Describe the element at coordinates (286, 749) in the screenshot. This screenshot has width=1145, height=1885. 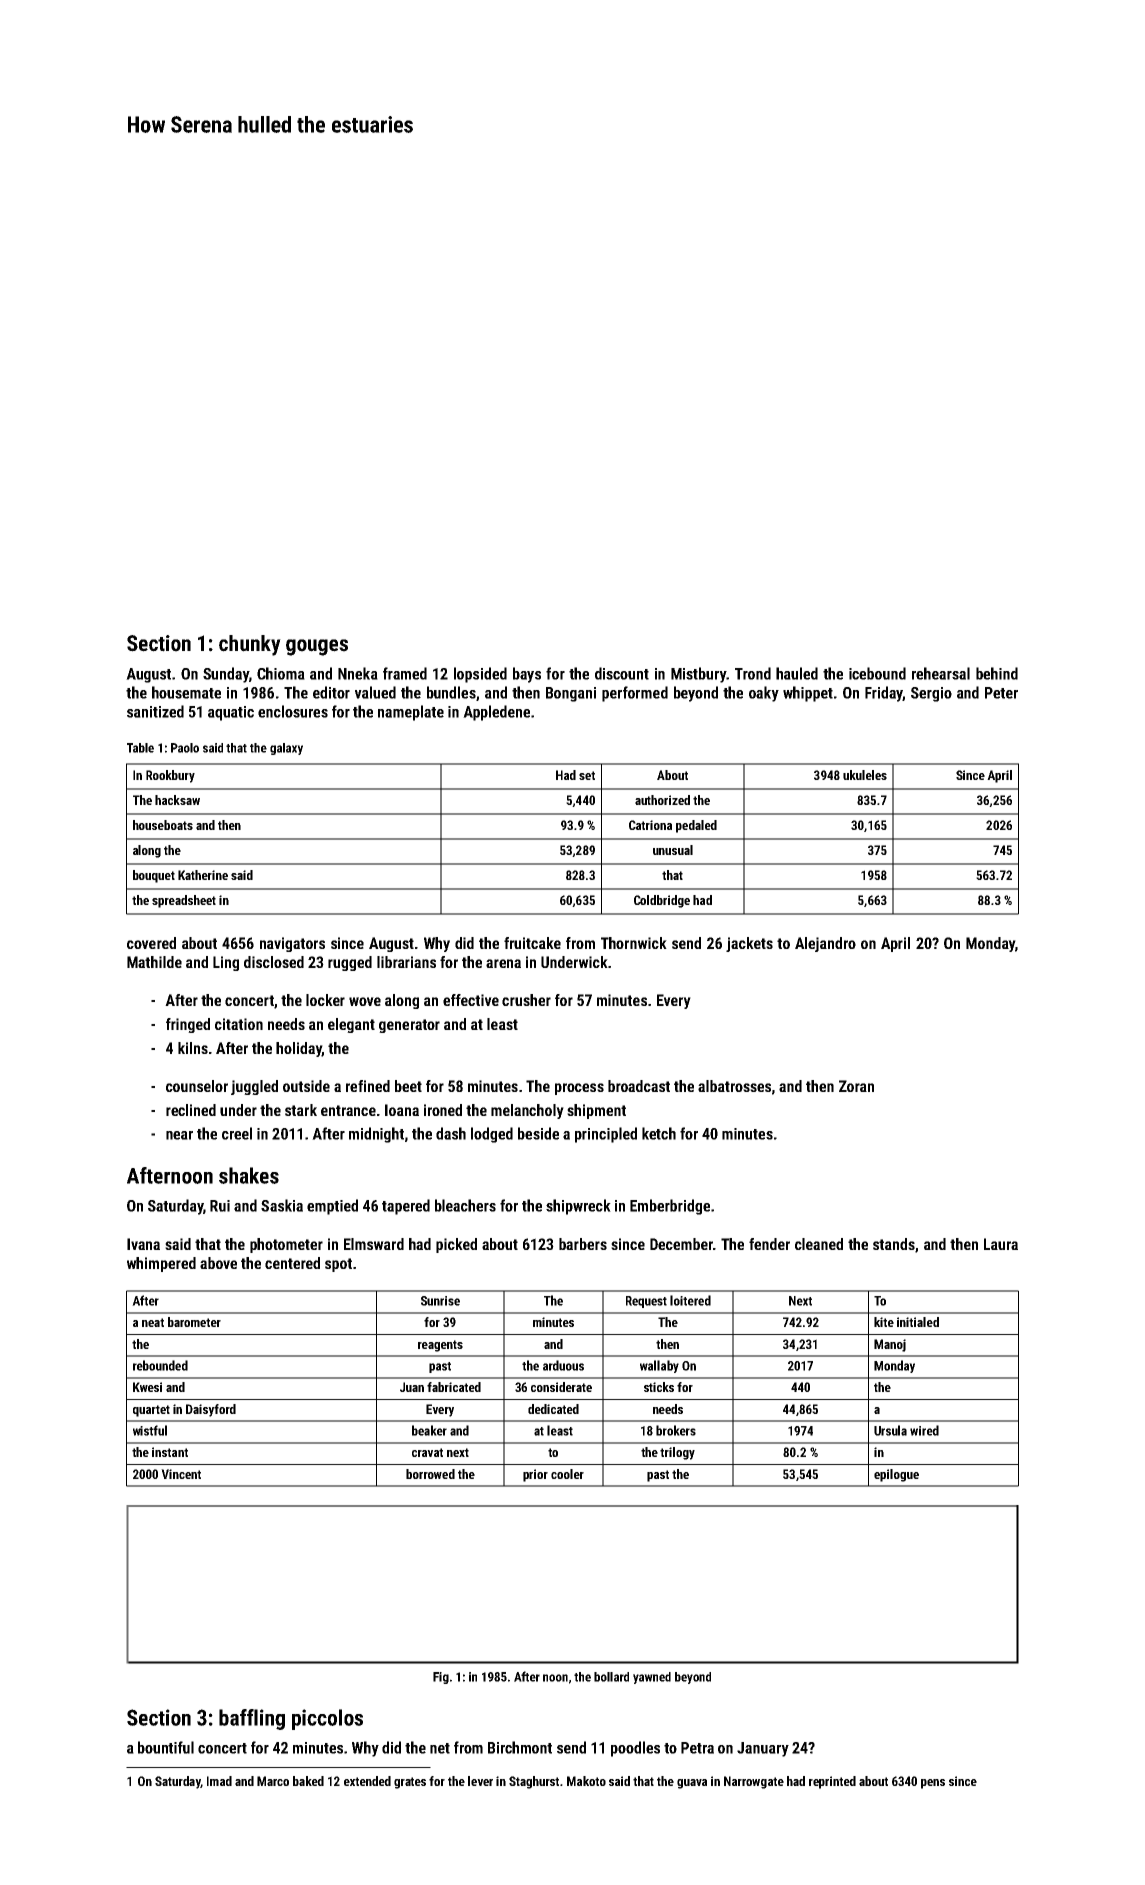
I see `galaxy` at that location.
